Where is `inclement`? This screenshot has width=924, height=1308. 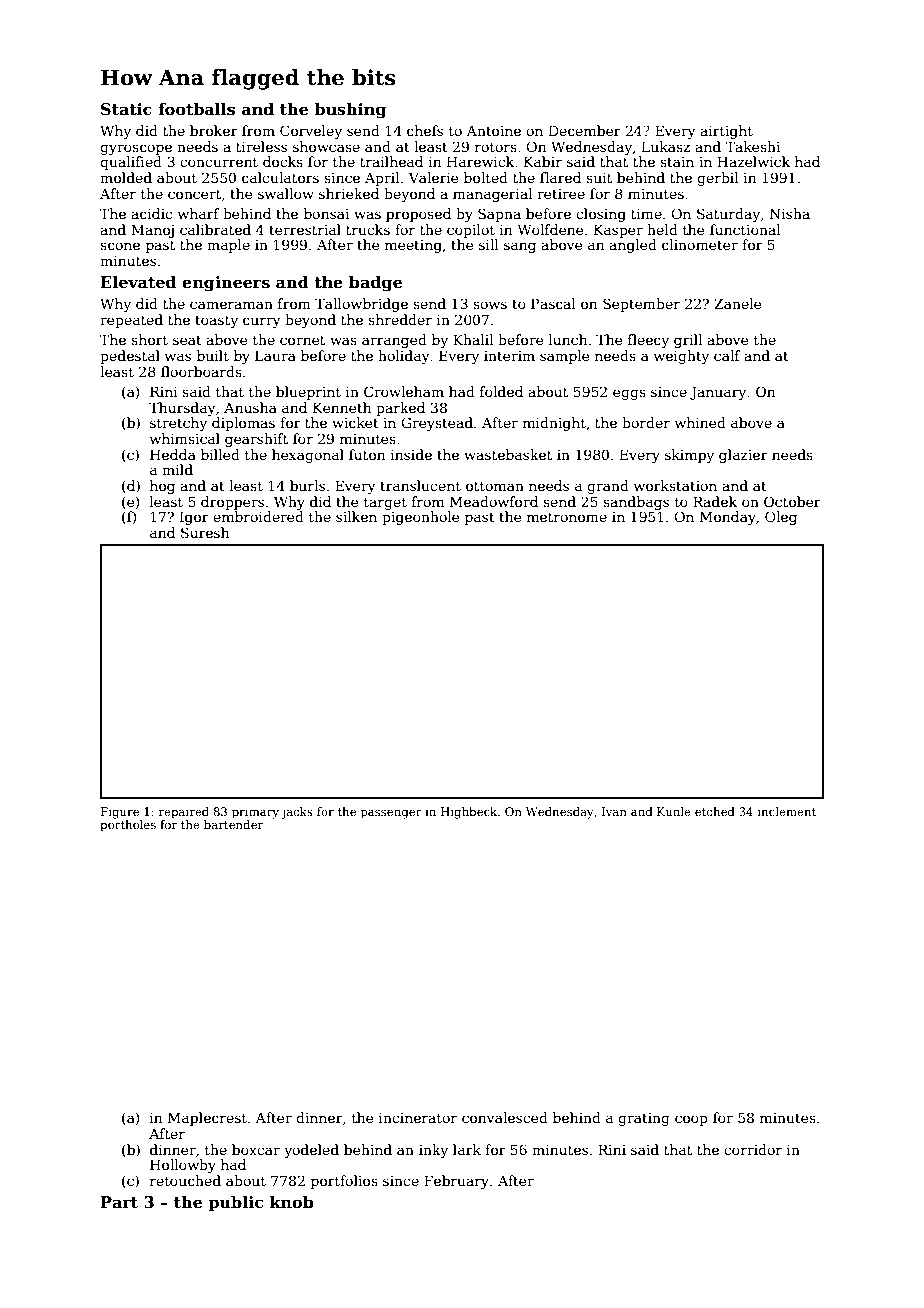
inclement is located at coordinates (787, 811).
